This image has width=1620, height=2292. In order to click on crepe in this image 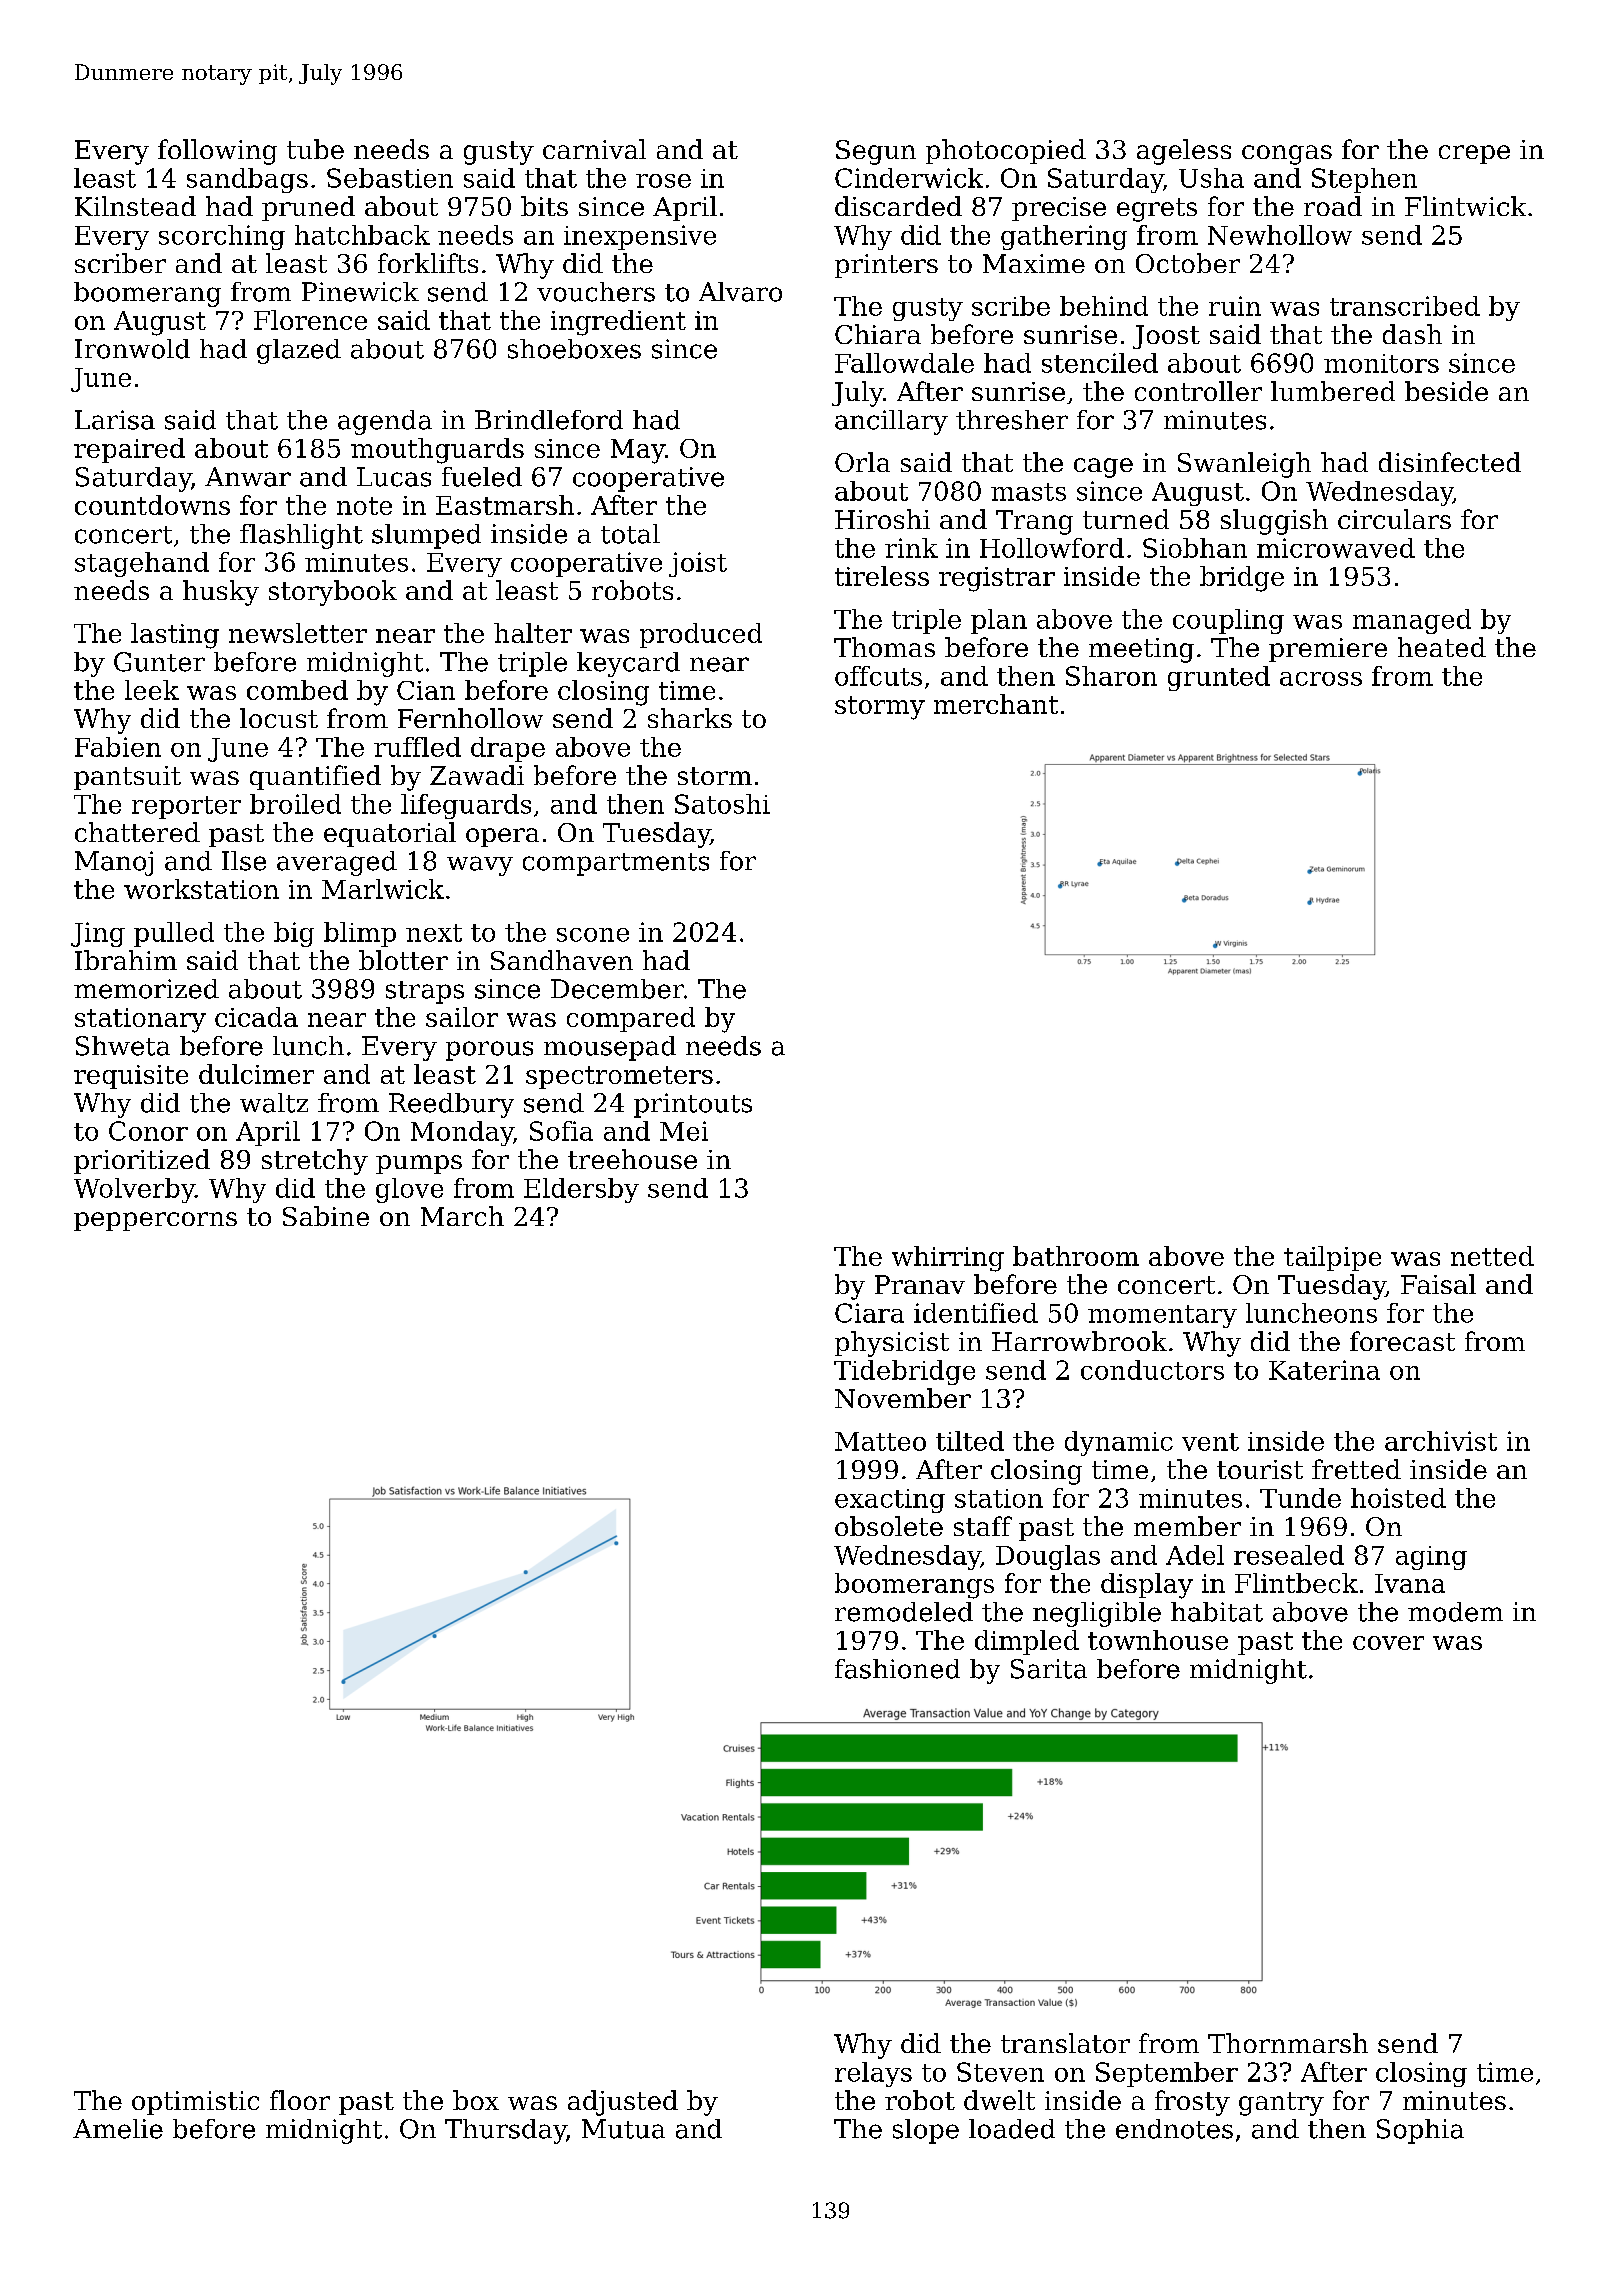, I will do `click(1474, 154)`.
